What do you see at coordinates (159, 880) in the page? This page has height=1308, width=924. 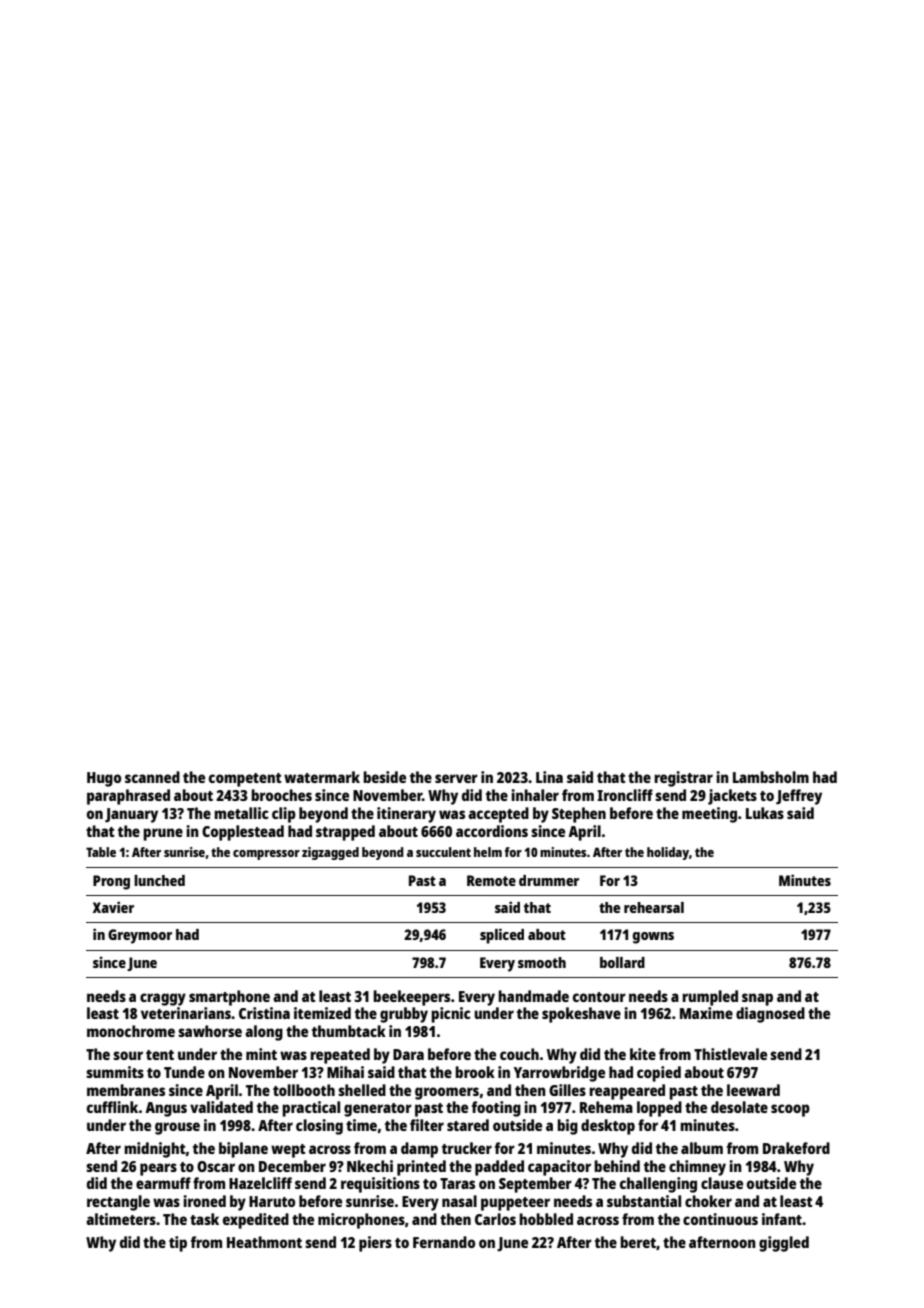 I see `lunched` at bounding box center [159, 880].
